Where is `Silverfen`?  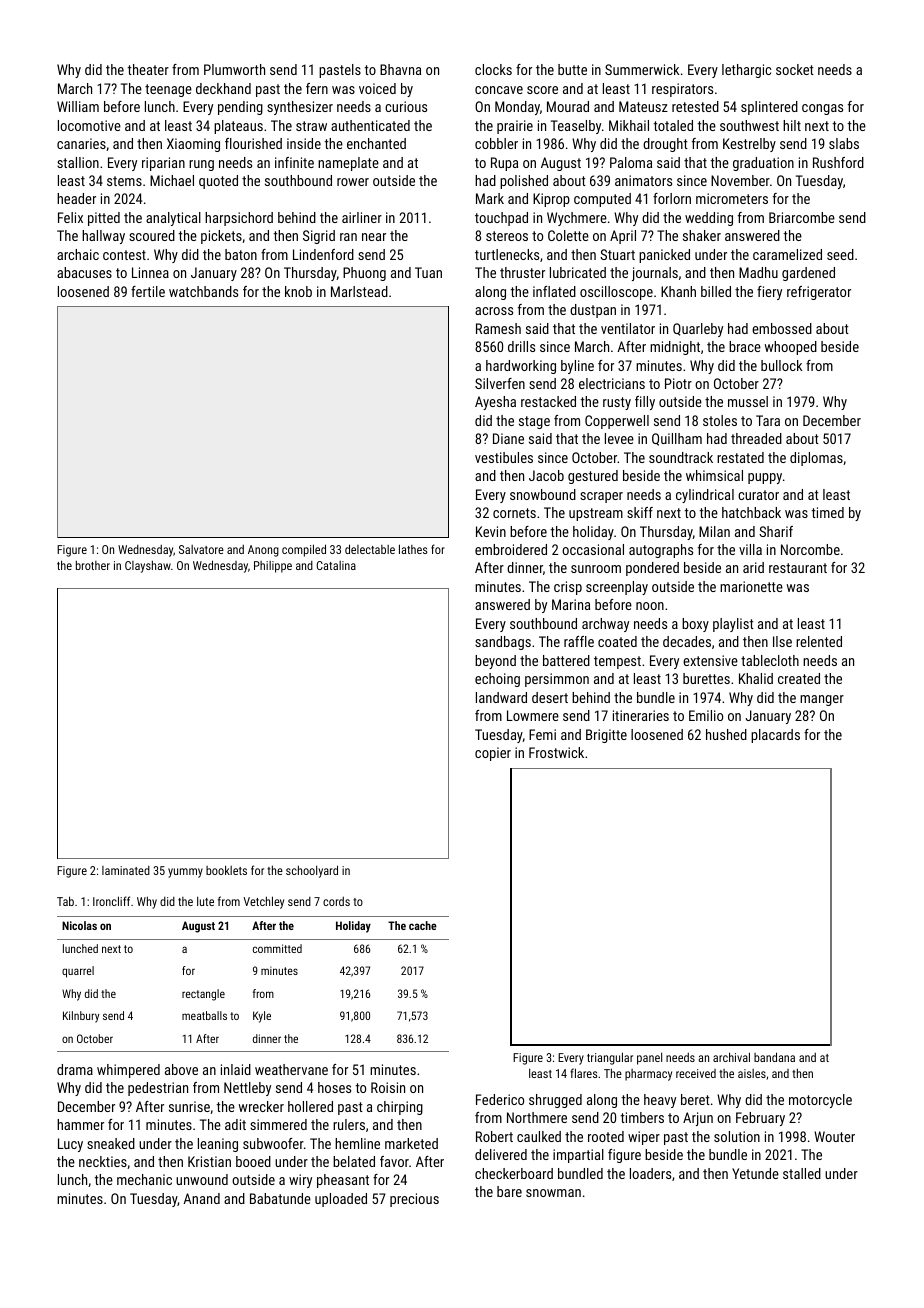 Silverfen is located at coordinates (500, 383).
